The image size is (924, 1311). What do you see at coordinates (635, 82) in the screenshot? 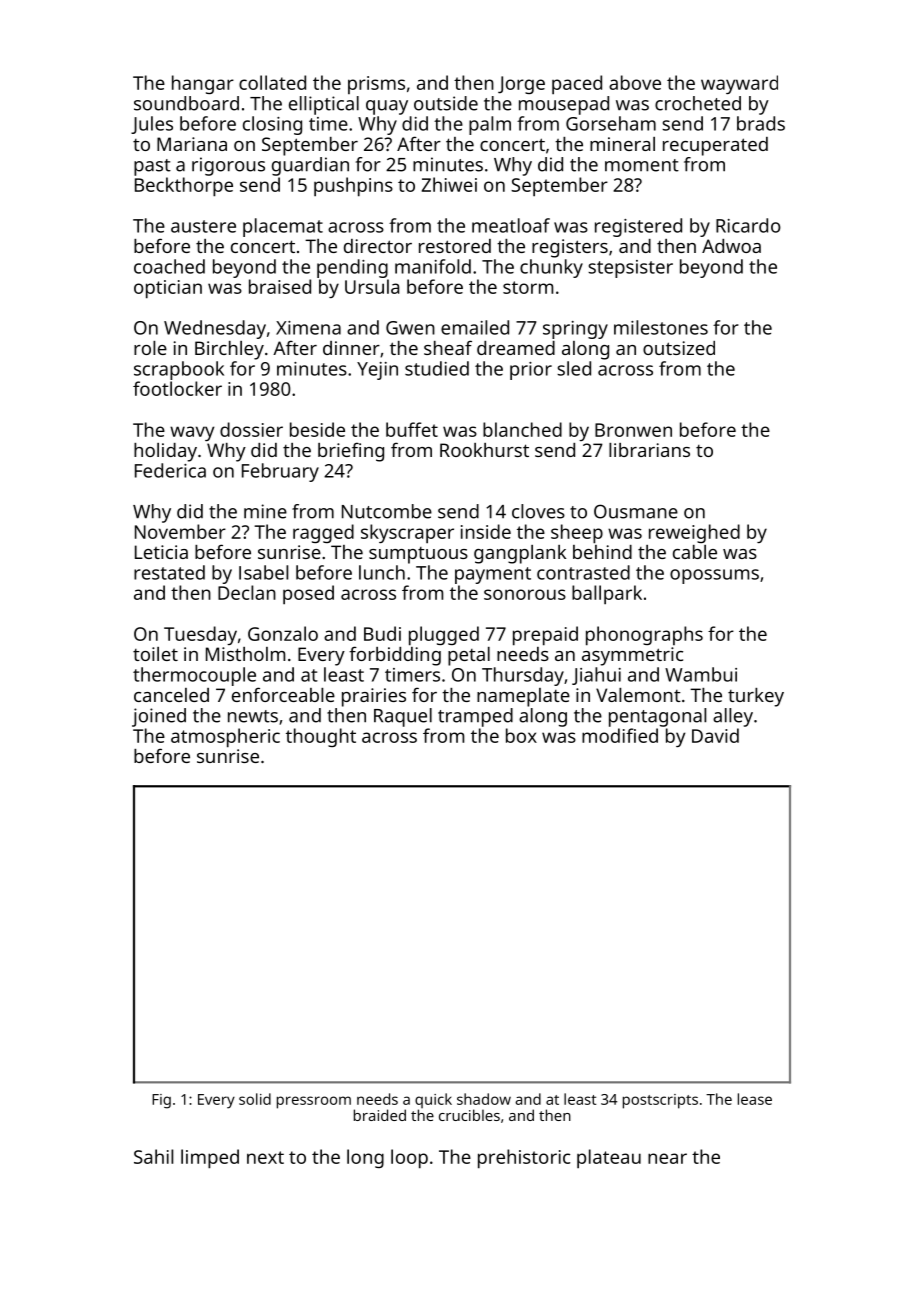
I see `above` at bounding box center [635, 82].
